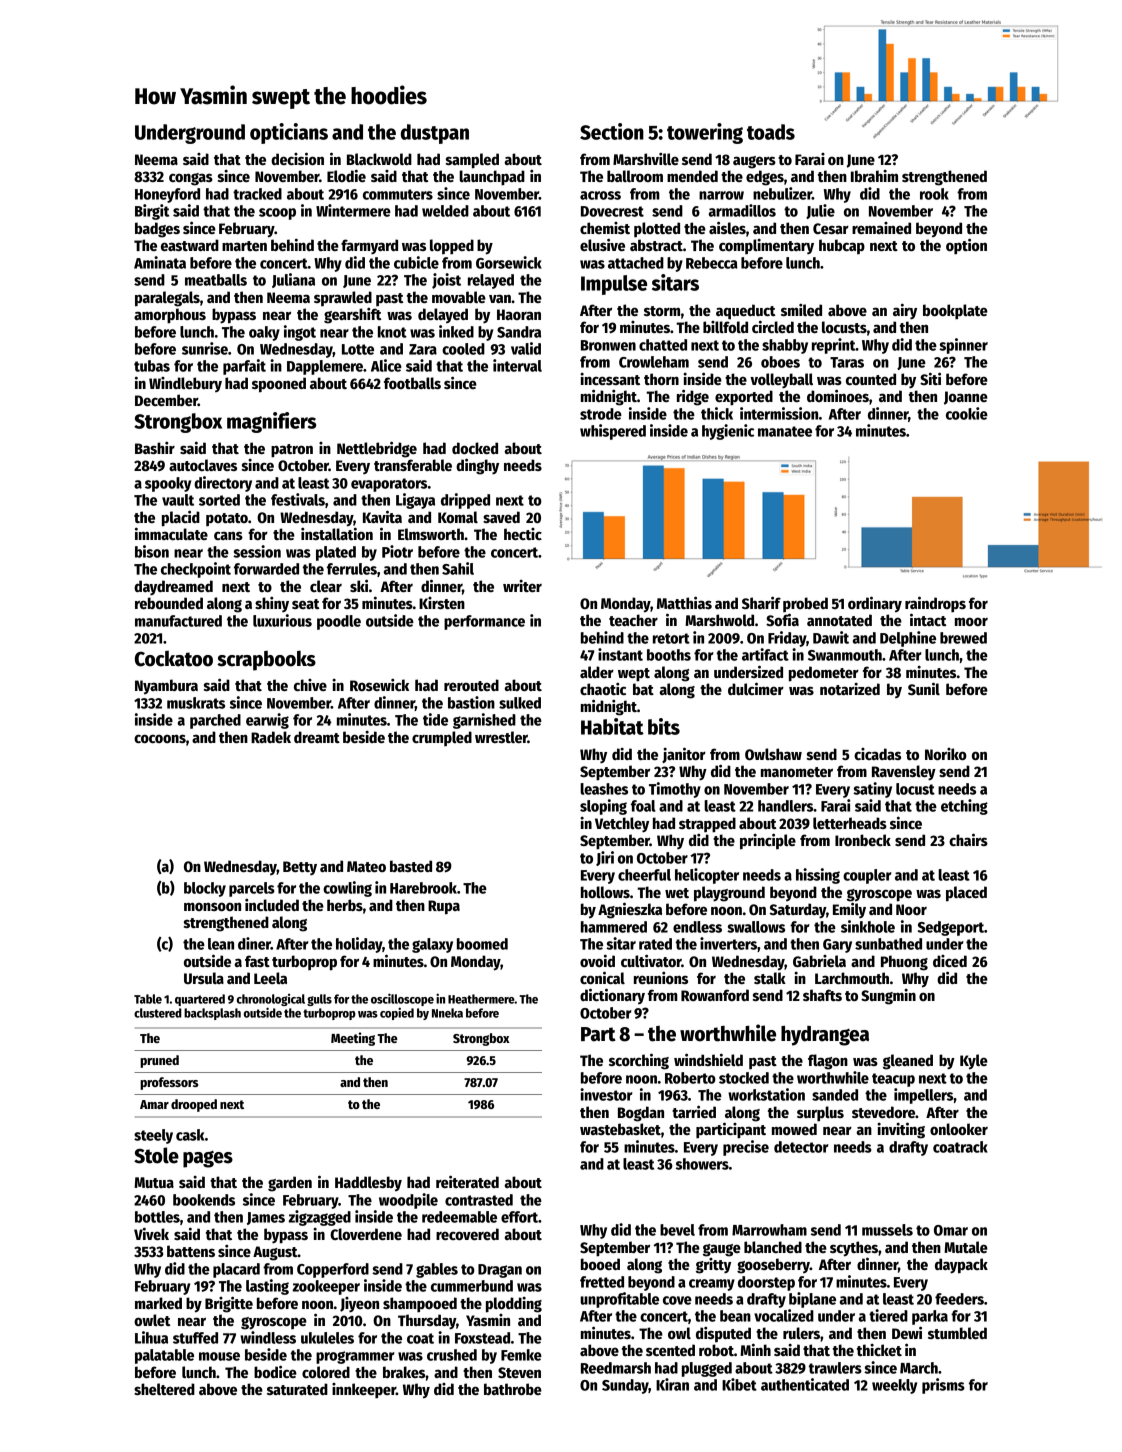 This image has height=1452, width=1122. Describe the element at coordinates (204, 978) in the image. I see `Ursula` at that location.
